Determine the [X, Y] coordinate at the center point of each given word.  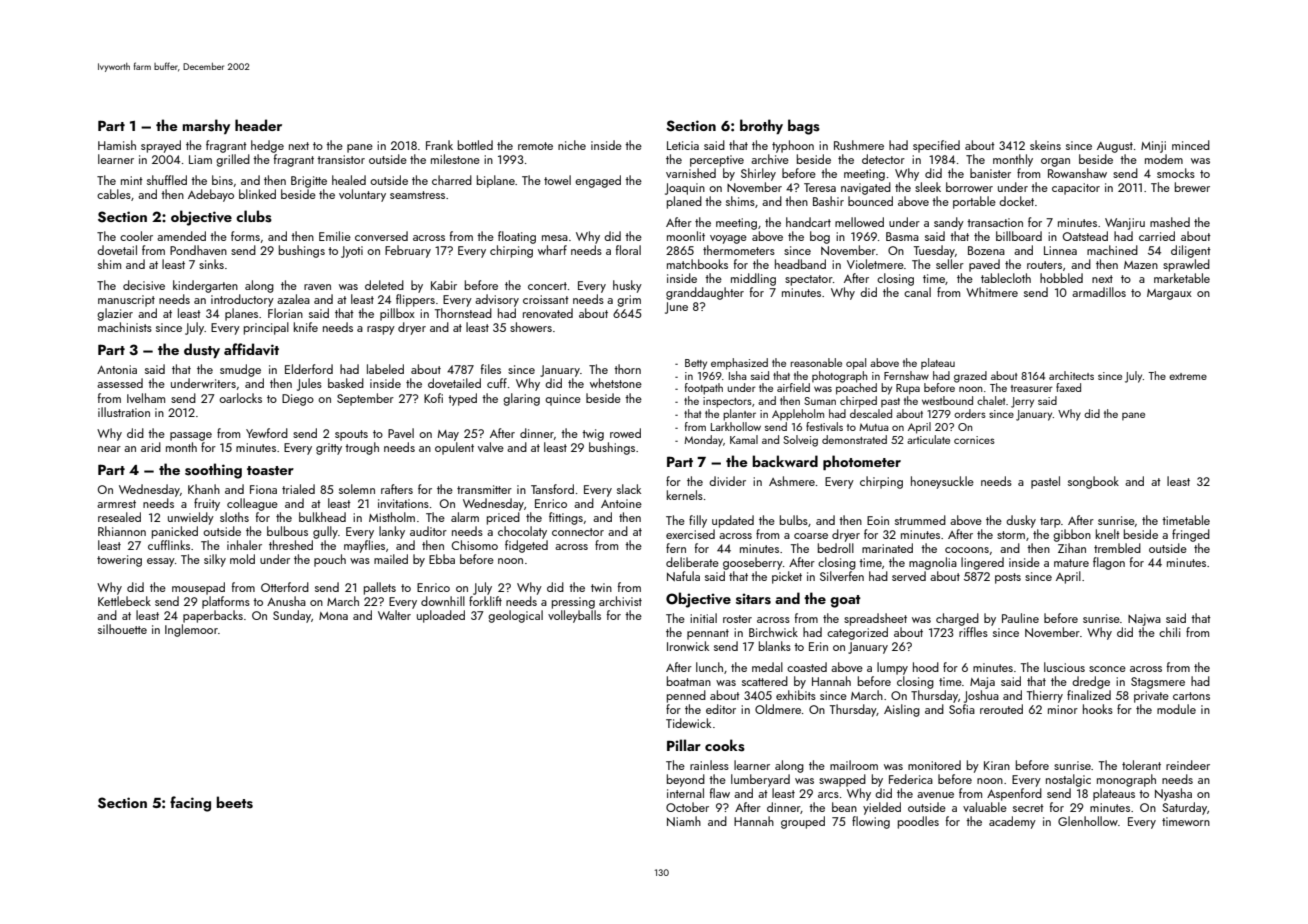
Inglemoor [191, 630]
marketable [1182, 278]
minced [1191, 145]
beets [234, 802]
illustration [124, 412]
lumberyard [760, 780]
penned [686, 696]
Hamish [117, 145]
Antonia [117, 369]
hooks [1098, 709]
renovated [548, 313]
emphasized [739, 364]
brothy [761, 126]
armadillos [1099, 292]
